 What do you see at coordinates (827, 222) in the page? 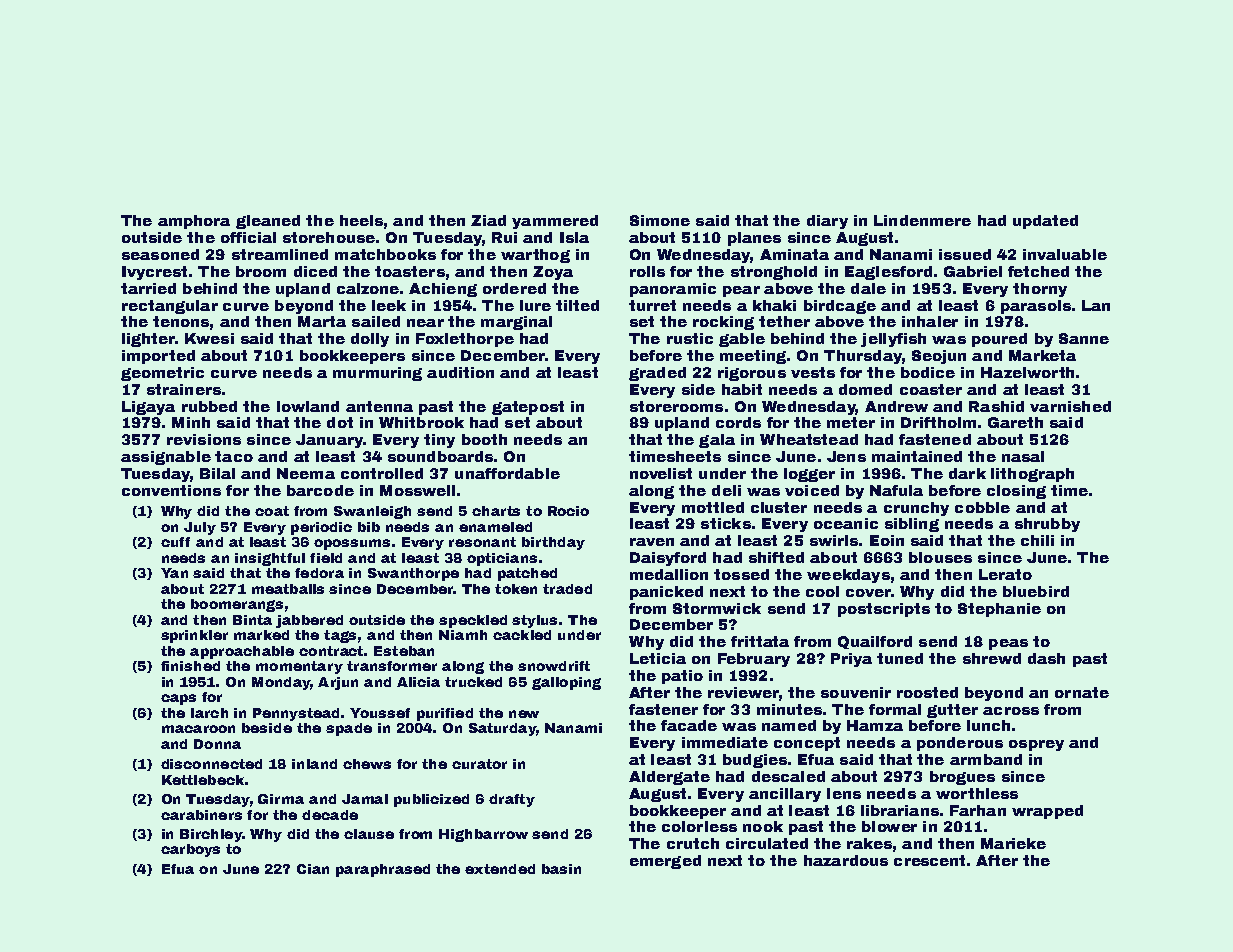
I see `diary` at bounding box center [827, 222].
